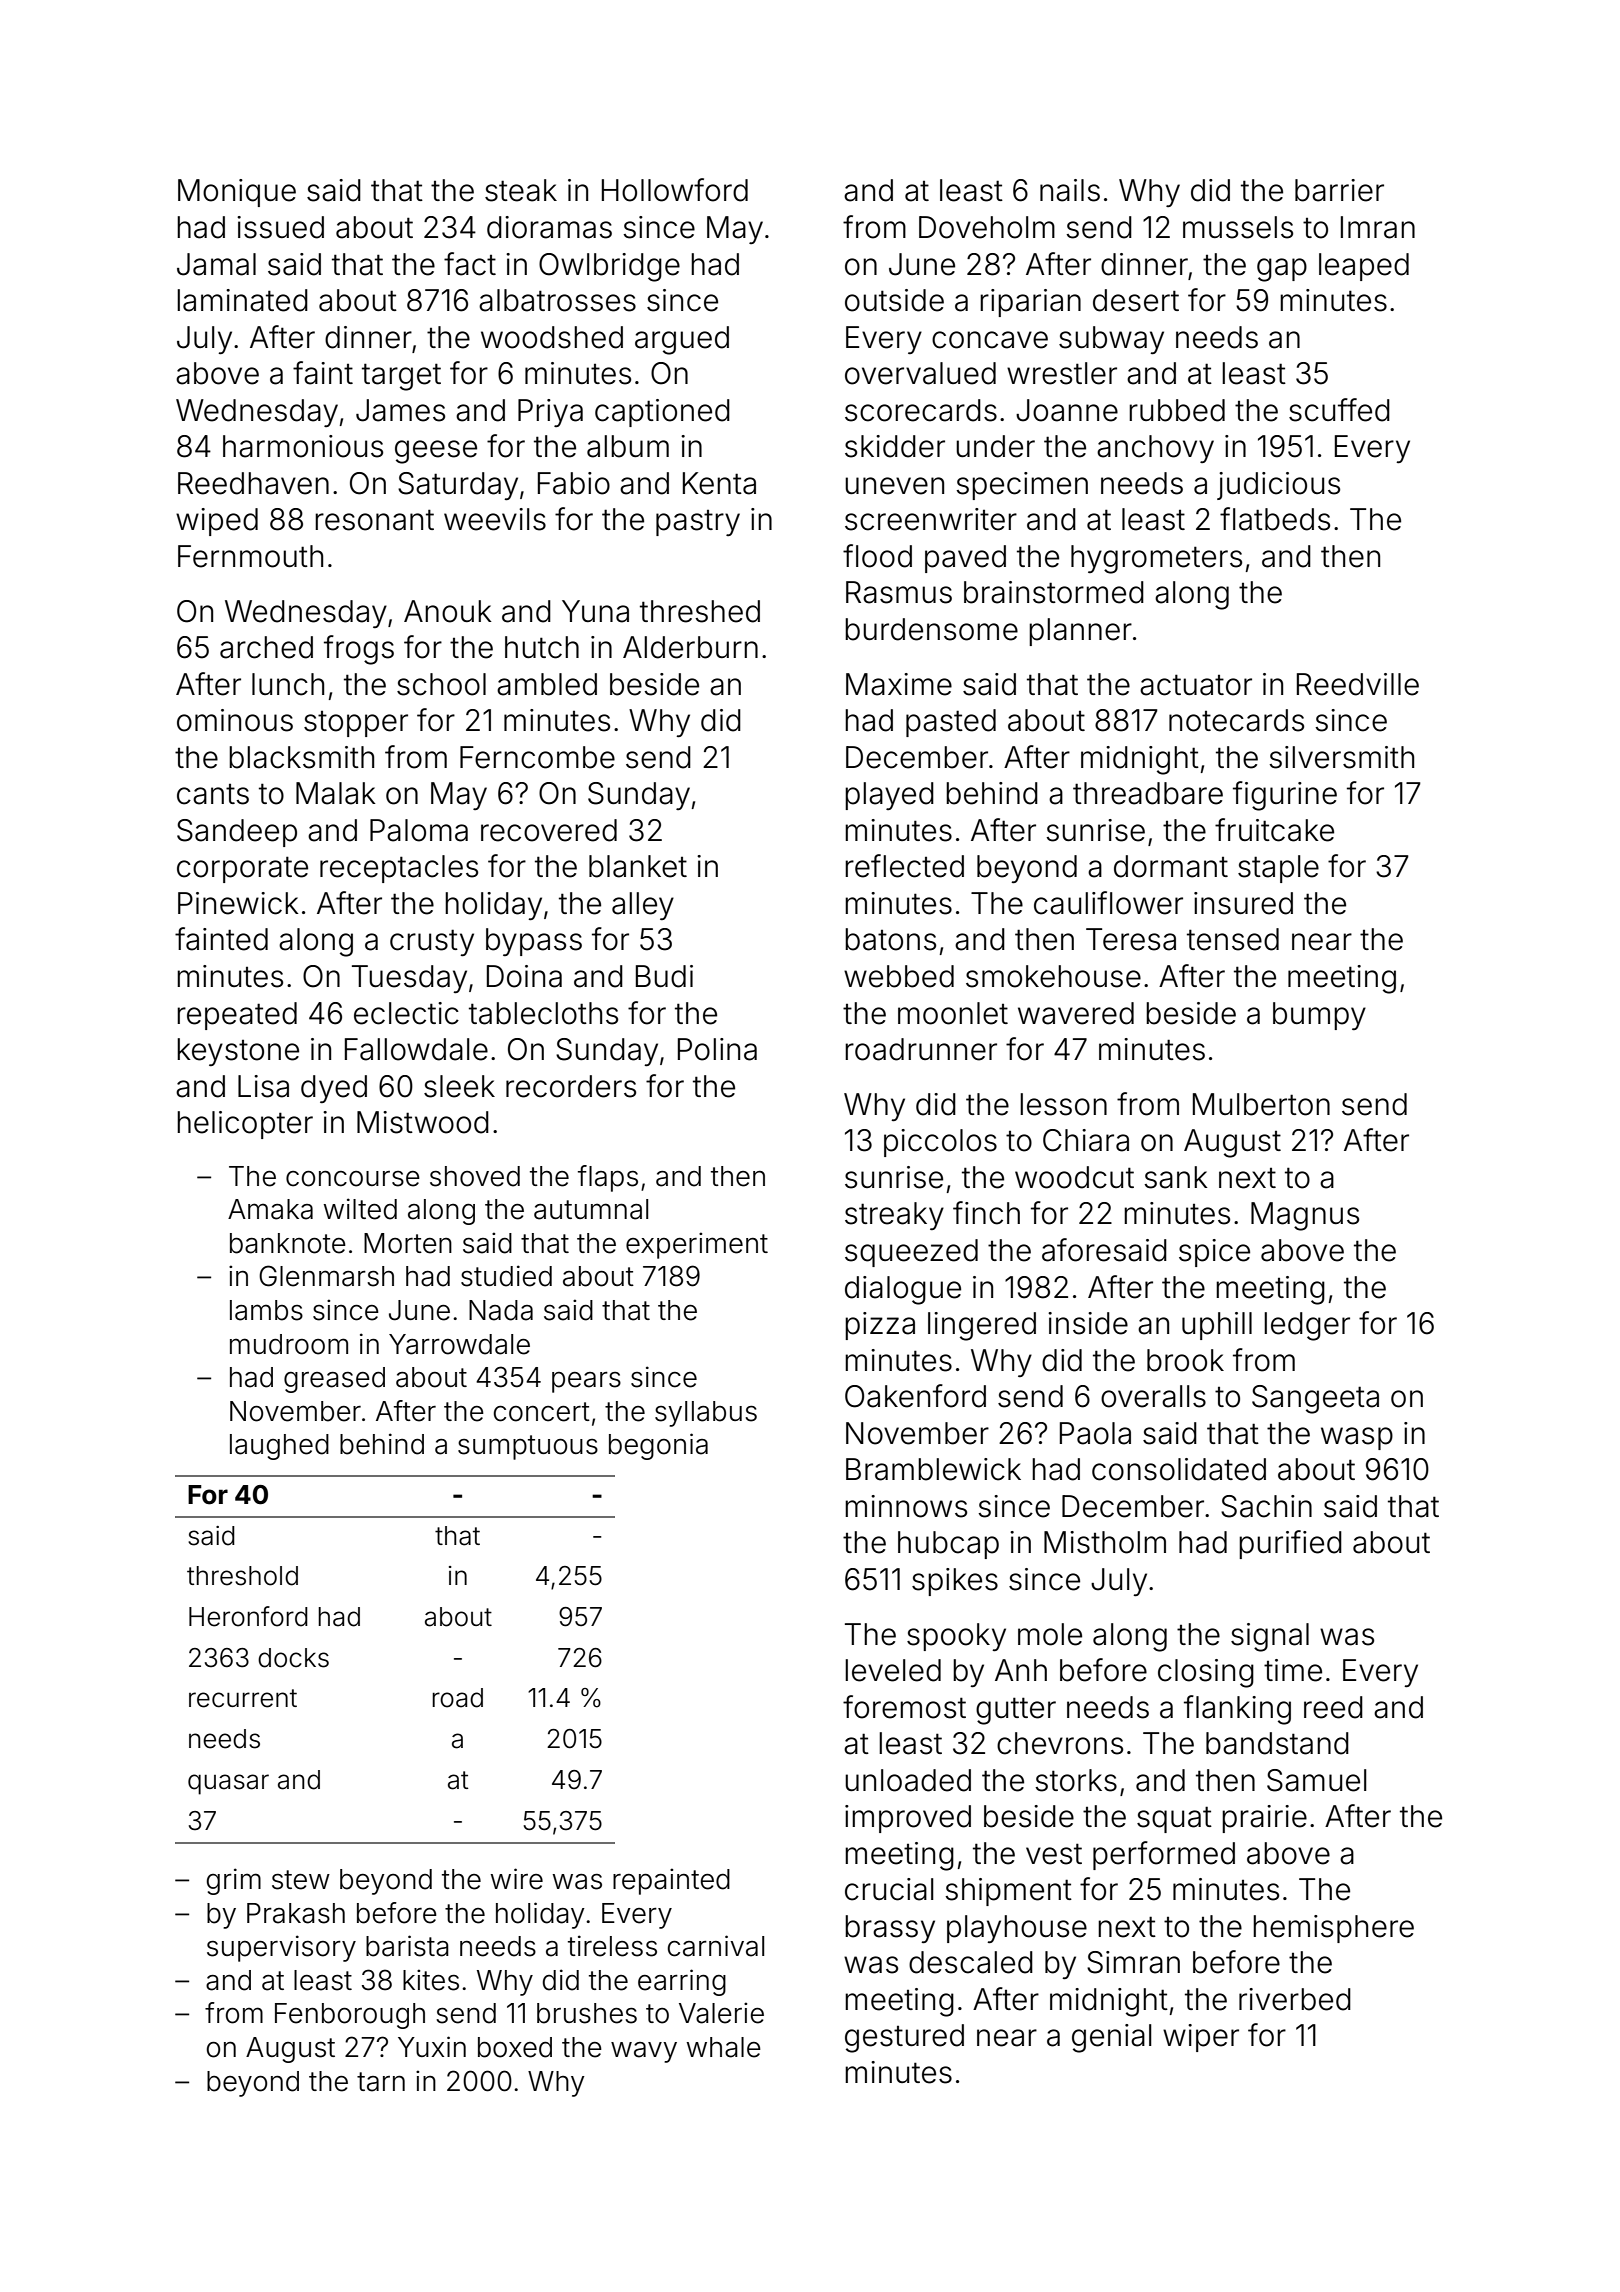 This screenshot has height=2292, width=1620. What do you see at coordinates (1201, 2038) in the screenshot?
I see `wiper` at bounding box center [1201, 2038].
